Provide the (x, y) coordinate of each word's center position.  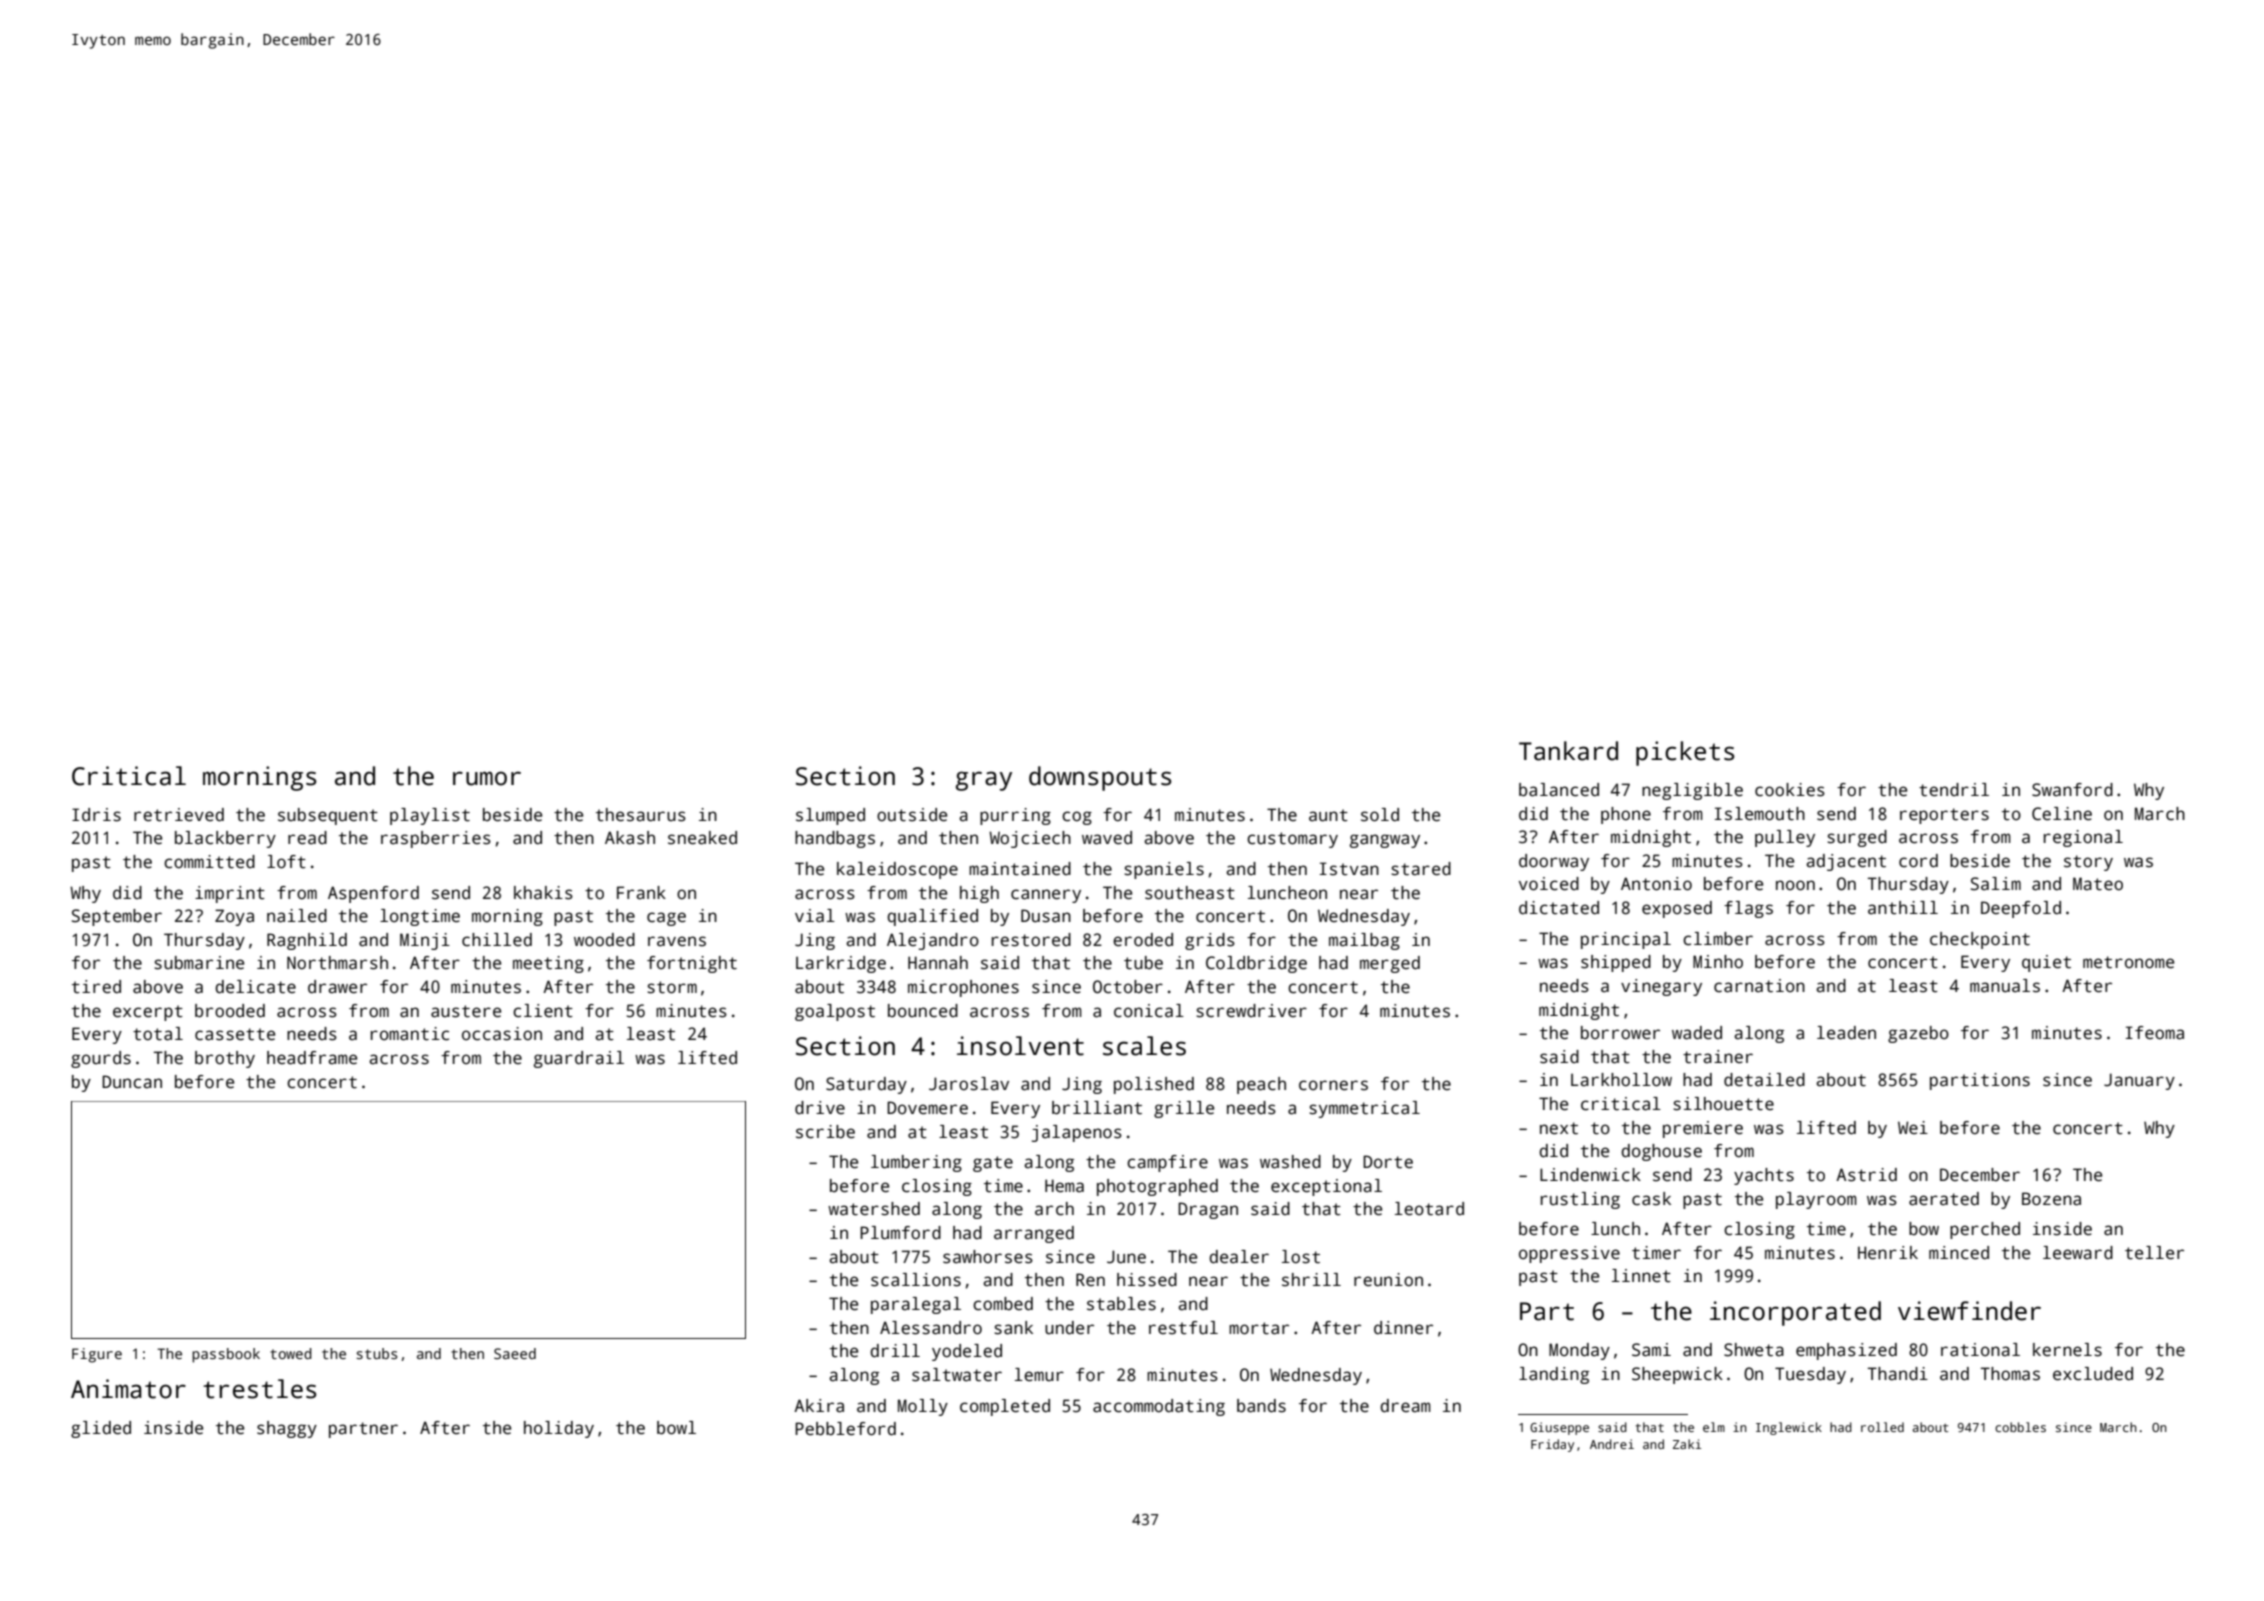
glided (101, 1429)
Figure (97, 1355)
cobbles (2020, 1427)
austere (466, 1011)
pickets (1685, 753)
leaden (1846, 1033)
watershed (874, 1209)
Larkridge (841, 964)
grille (1184, 1109)
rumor (487, 778)
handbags (835, 839)
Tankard (1568, 751)
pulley (1785, 838)
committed (209, 862)
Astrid (1866, 1175)
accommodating (1159, 1407)
